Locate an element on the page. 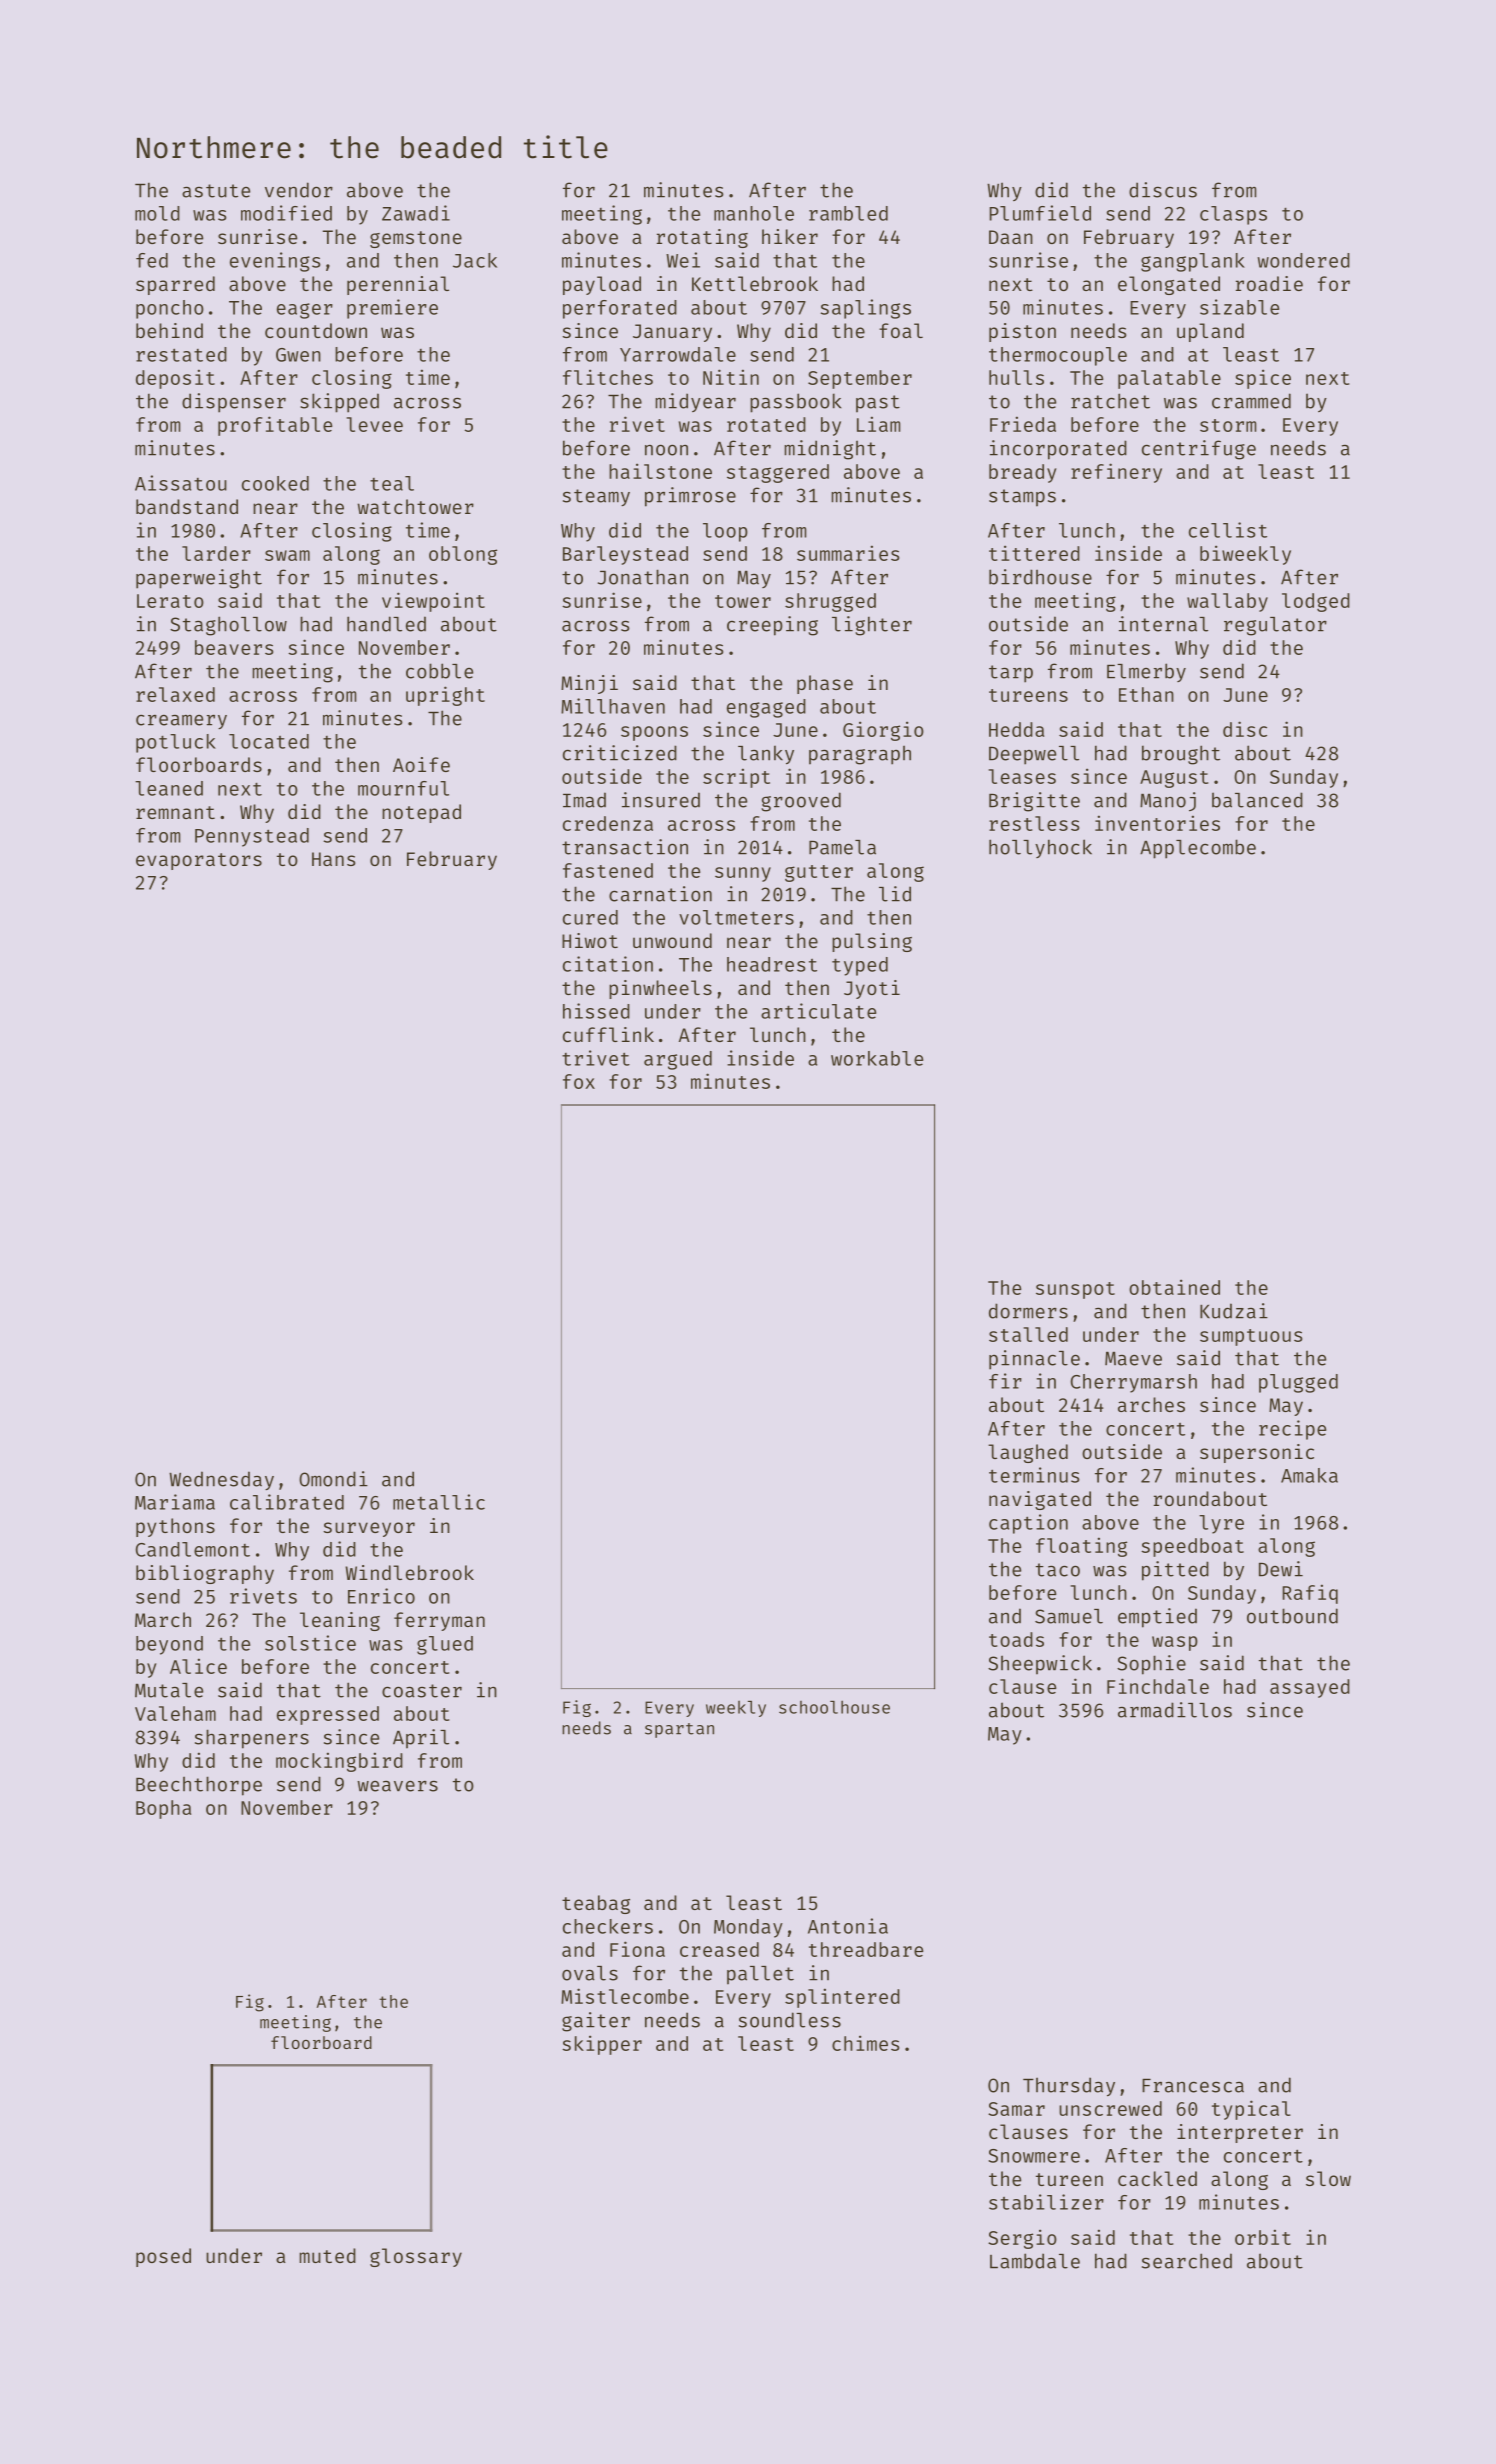  schoolhouse is located at coordinates (834, 1707).
